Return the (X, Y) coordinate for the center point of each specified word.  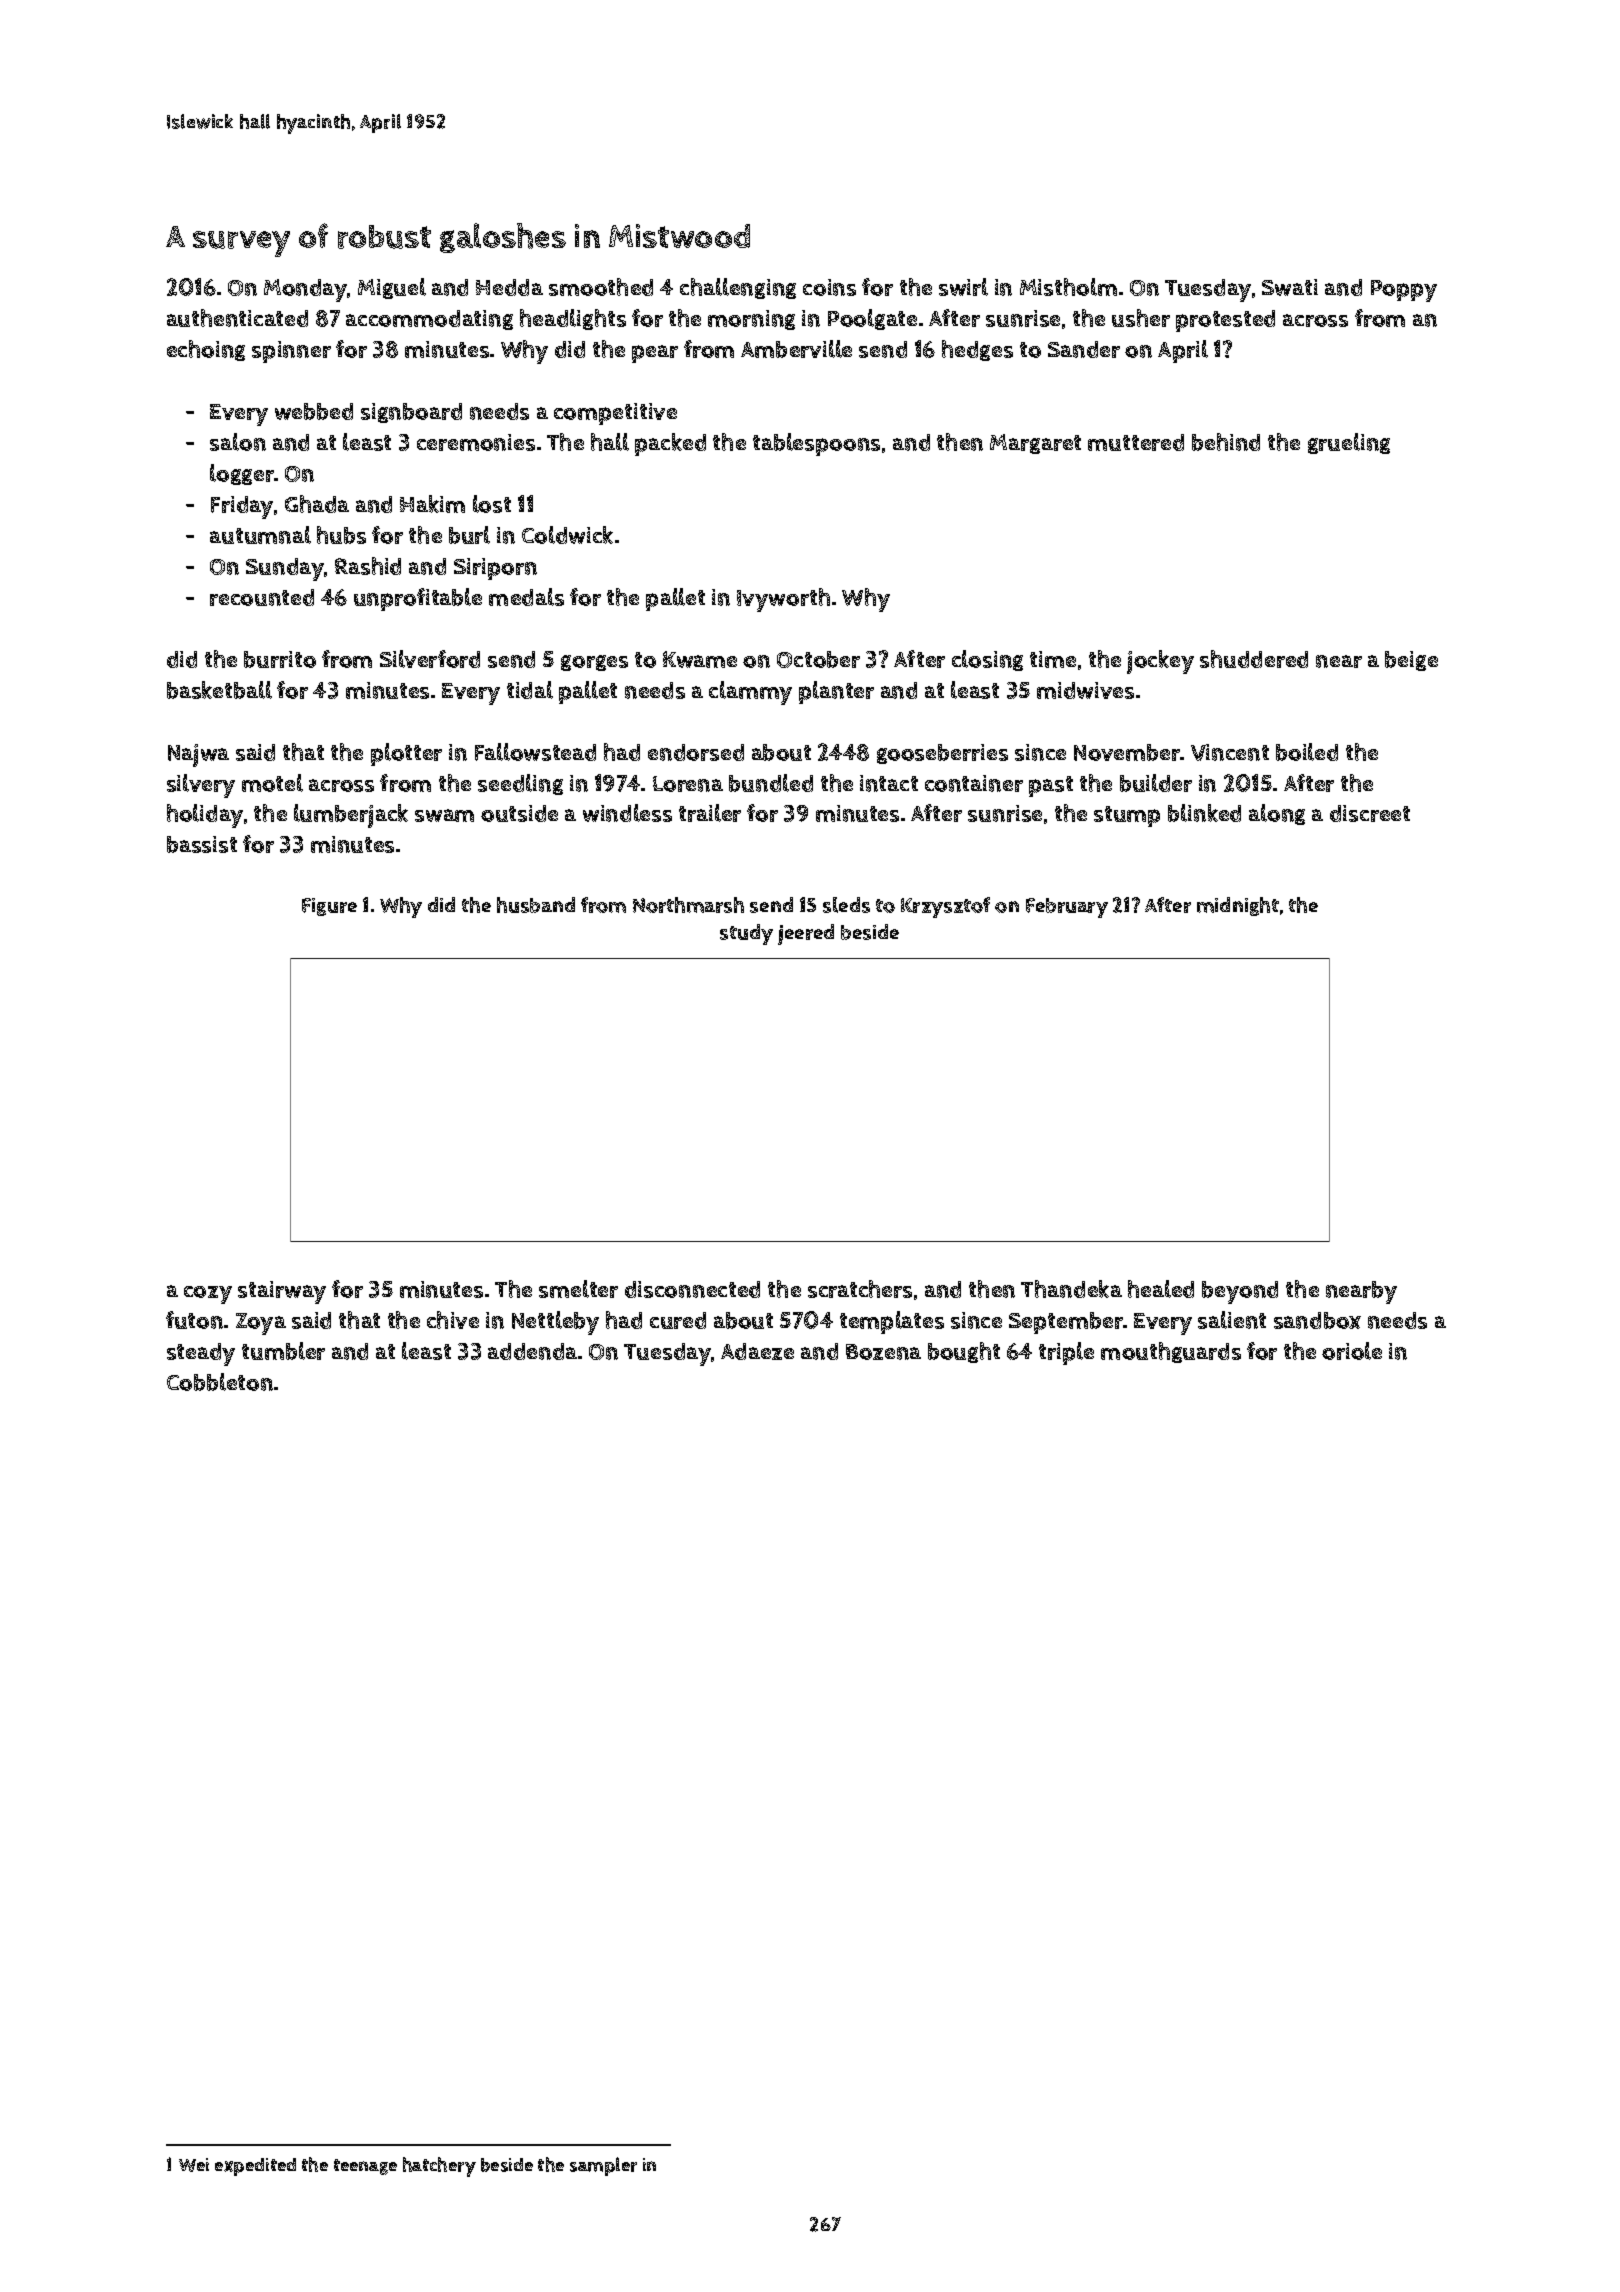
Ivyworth (783, 600)
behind (1226, 442)
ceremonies (476, 442)
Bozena (883, 1352)
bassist (202, 844)
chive (453, 1320)
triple (1066, 1353)
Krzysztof (945, 907)
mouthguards (1171, 1352)
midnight (1238, 906)
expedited (255, 2167)
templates (892, 1322)
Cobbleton (220, 1382)
